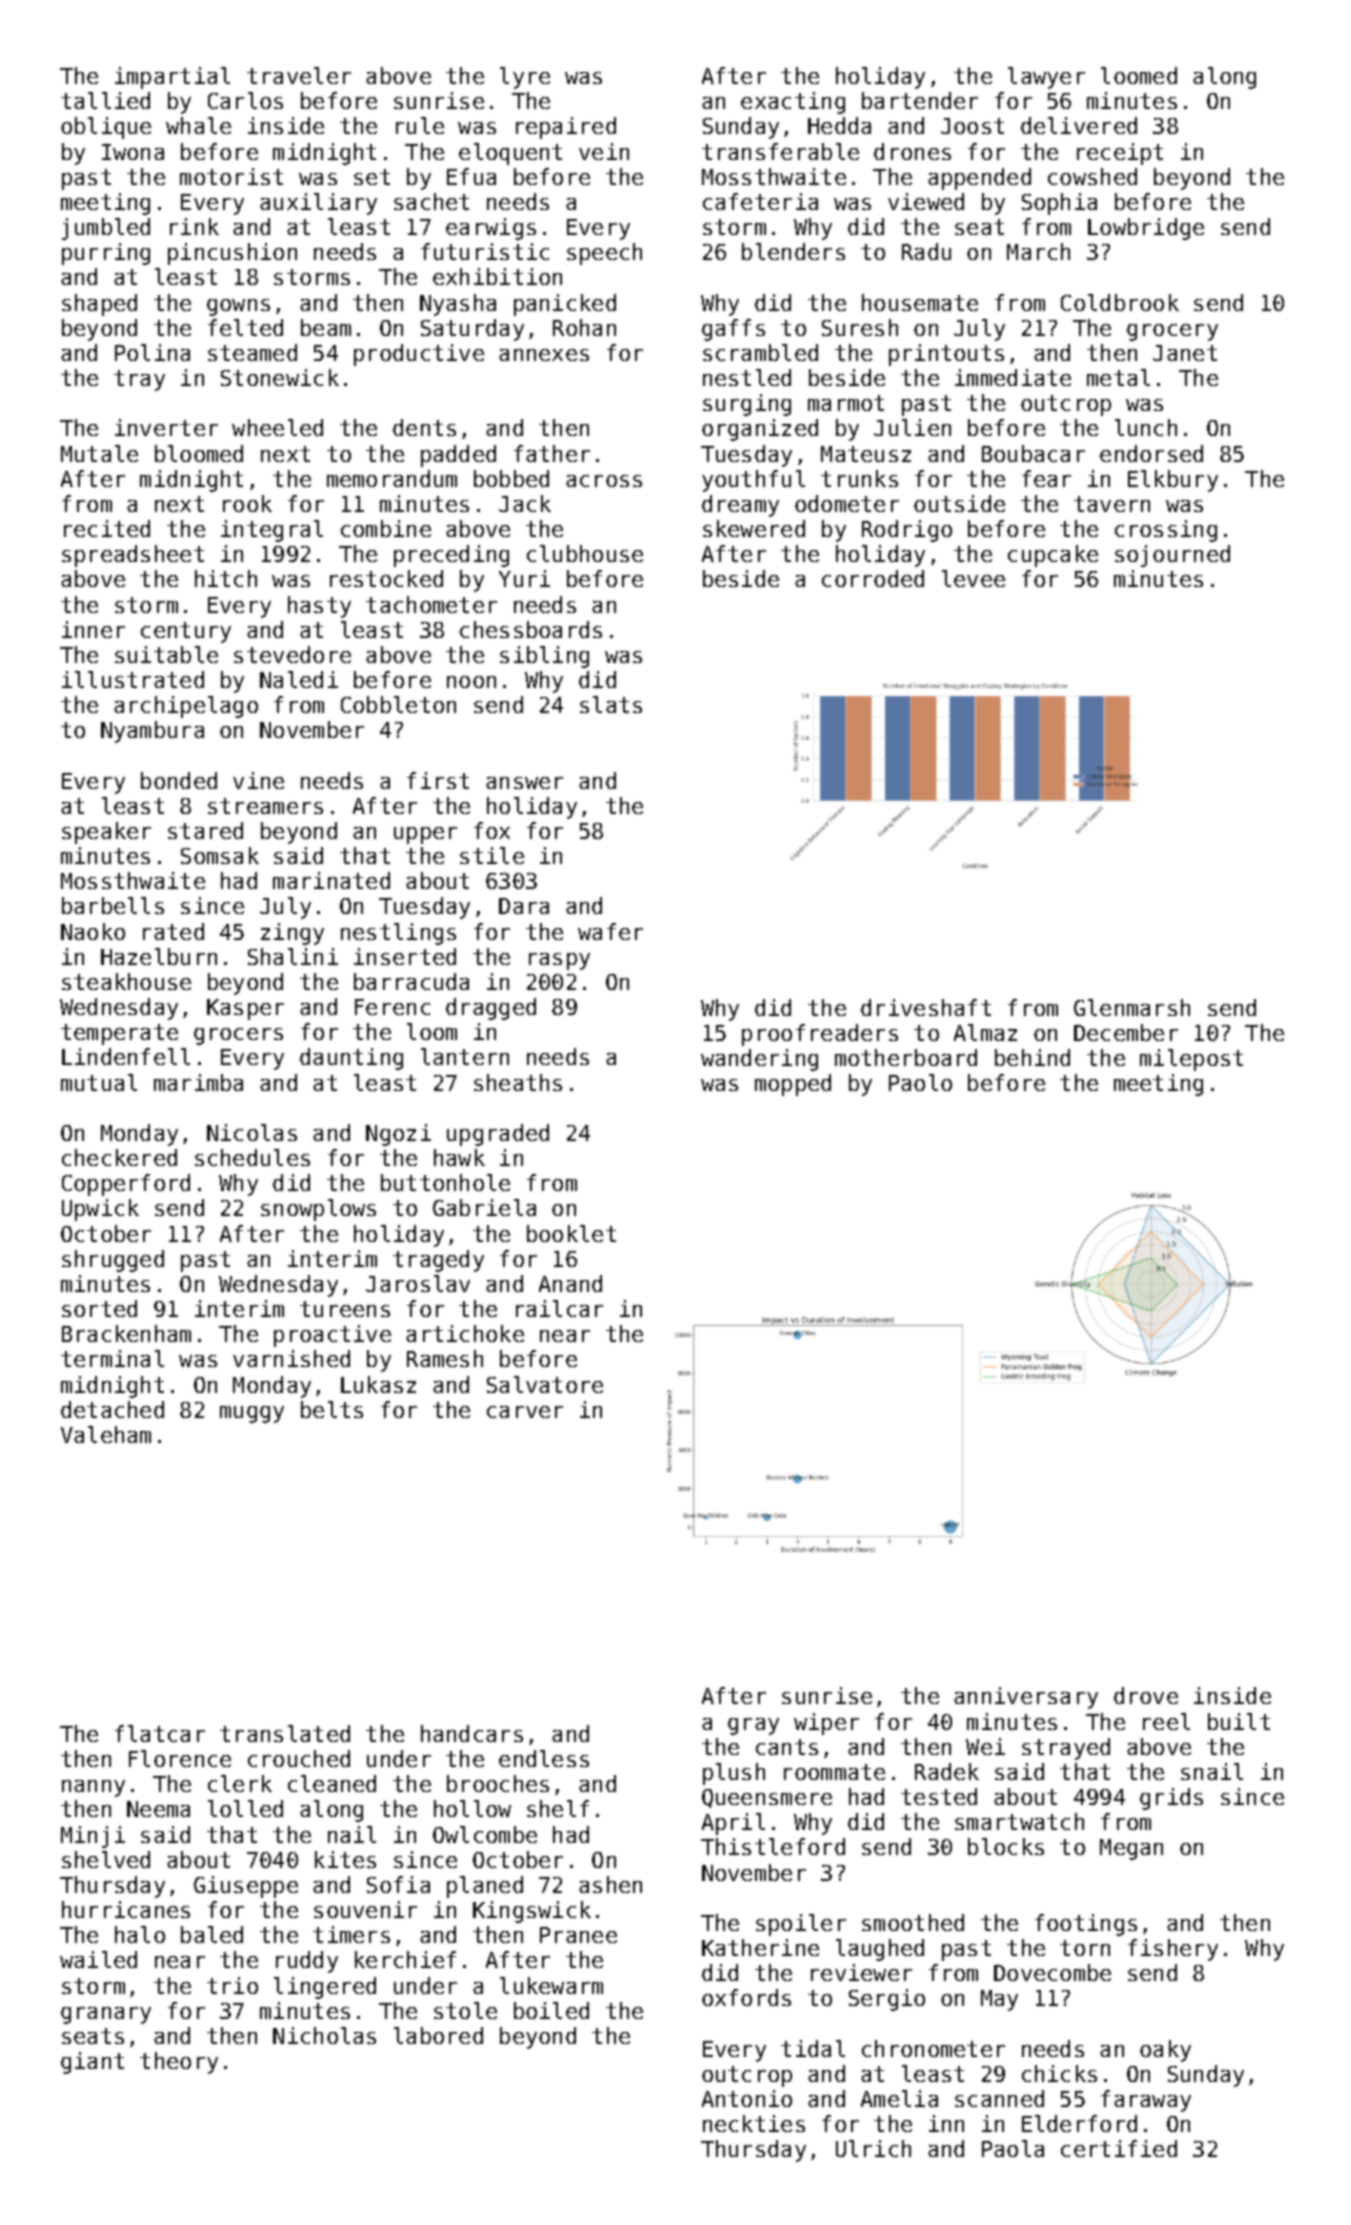  Describe the element at coordinates (1146, 1695) in the screenshot. I see `drove` at that location.
